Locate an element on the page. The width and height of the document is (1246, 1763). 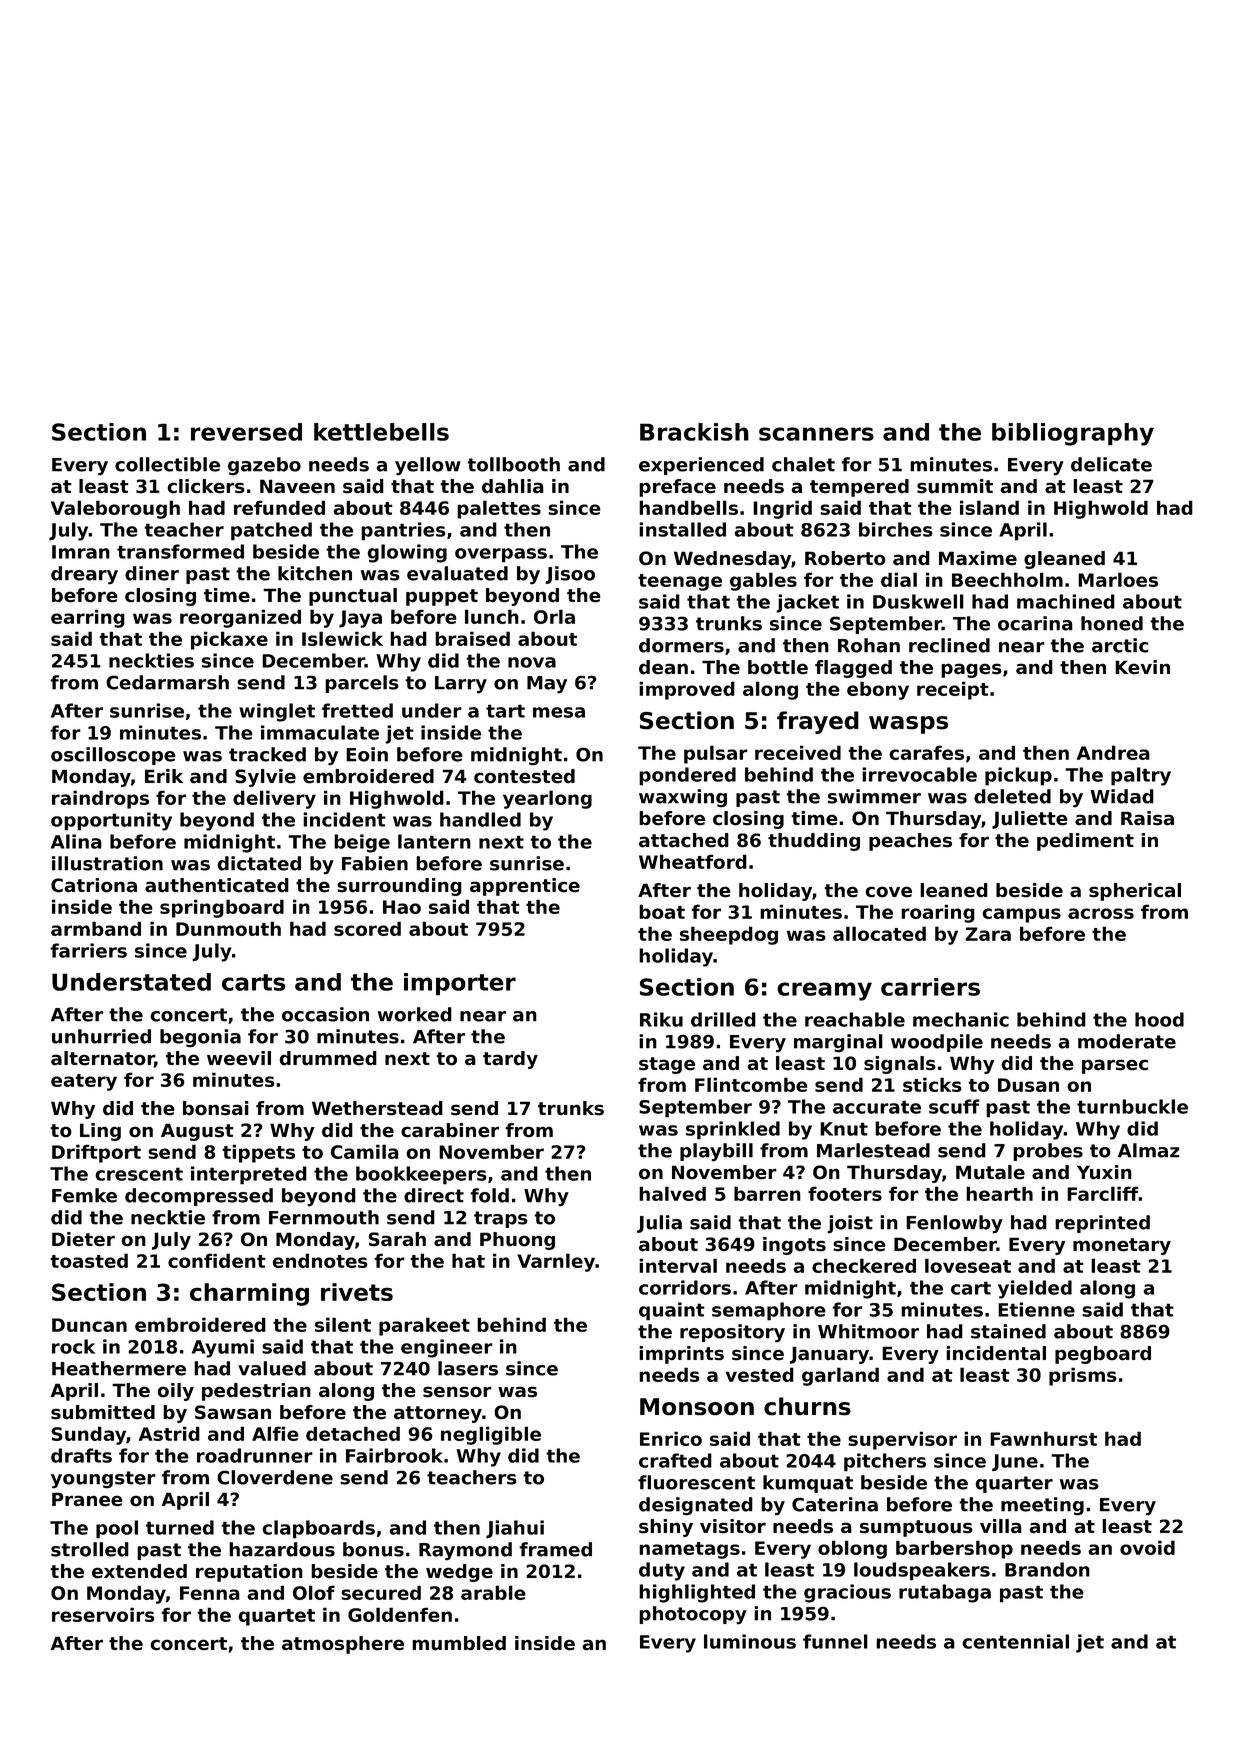
traps is located at coordinates (501, 1219).
